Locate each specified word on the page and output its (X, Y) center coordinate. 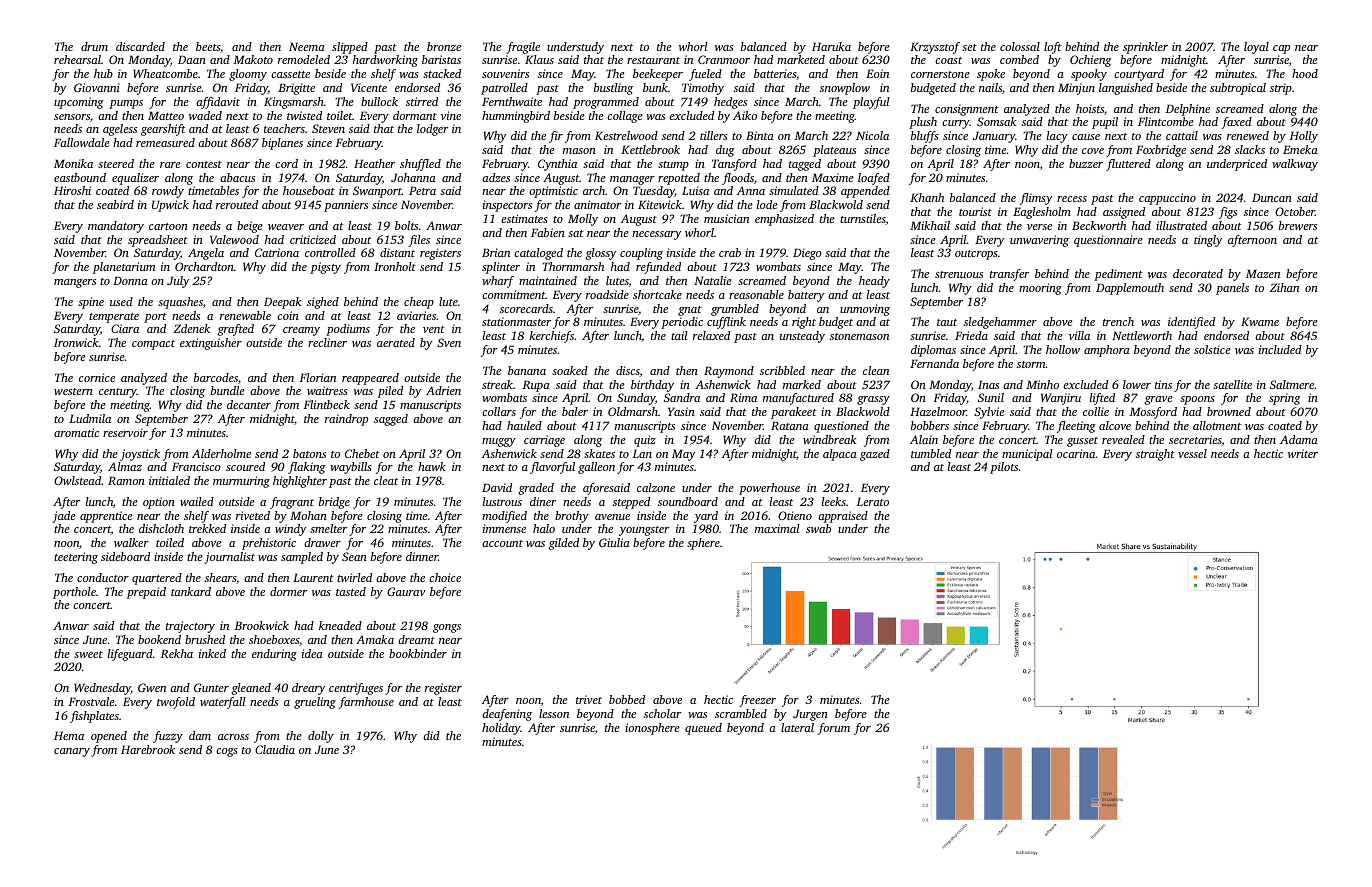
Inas (988, 384)
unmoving (865, 310)
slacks (1250, 149)
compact (153, 345)
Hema (69, 735)
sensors (72, 117)
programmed (606, 103)
